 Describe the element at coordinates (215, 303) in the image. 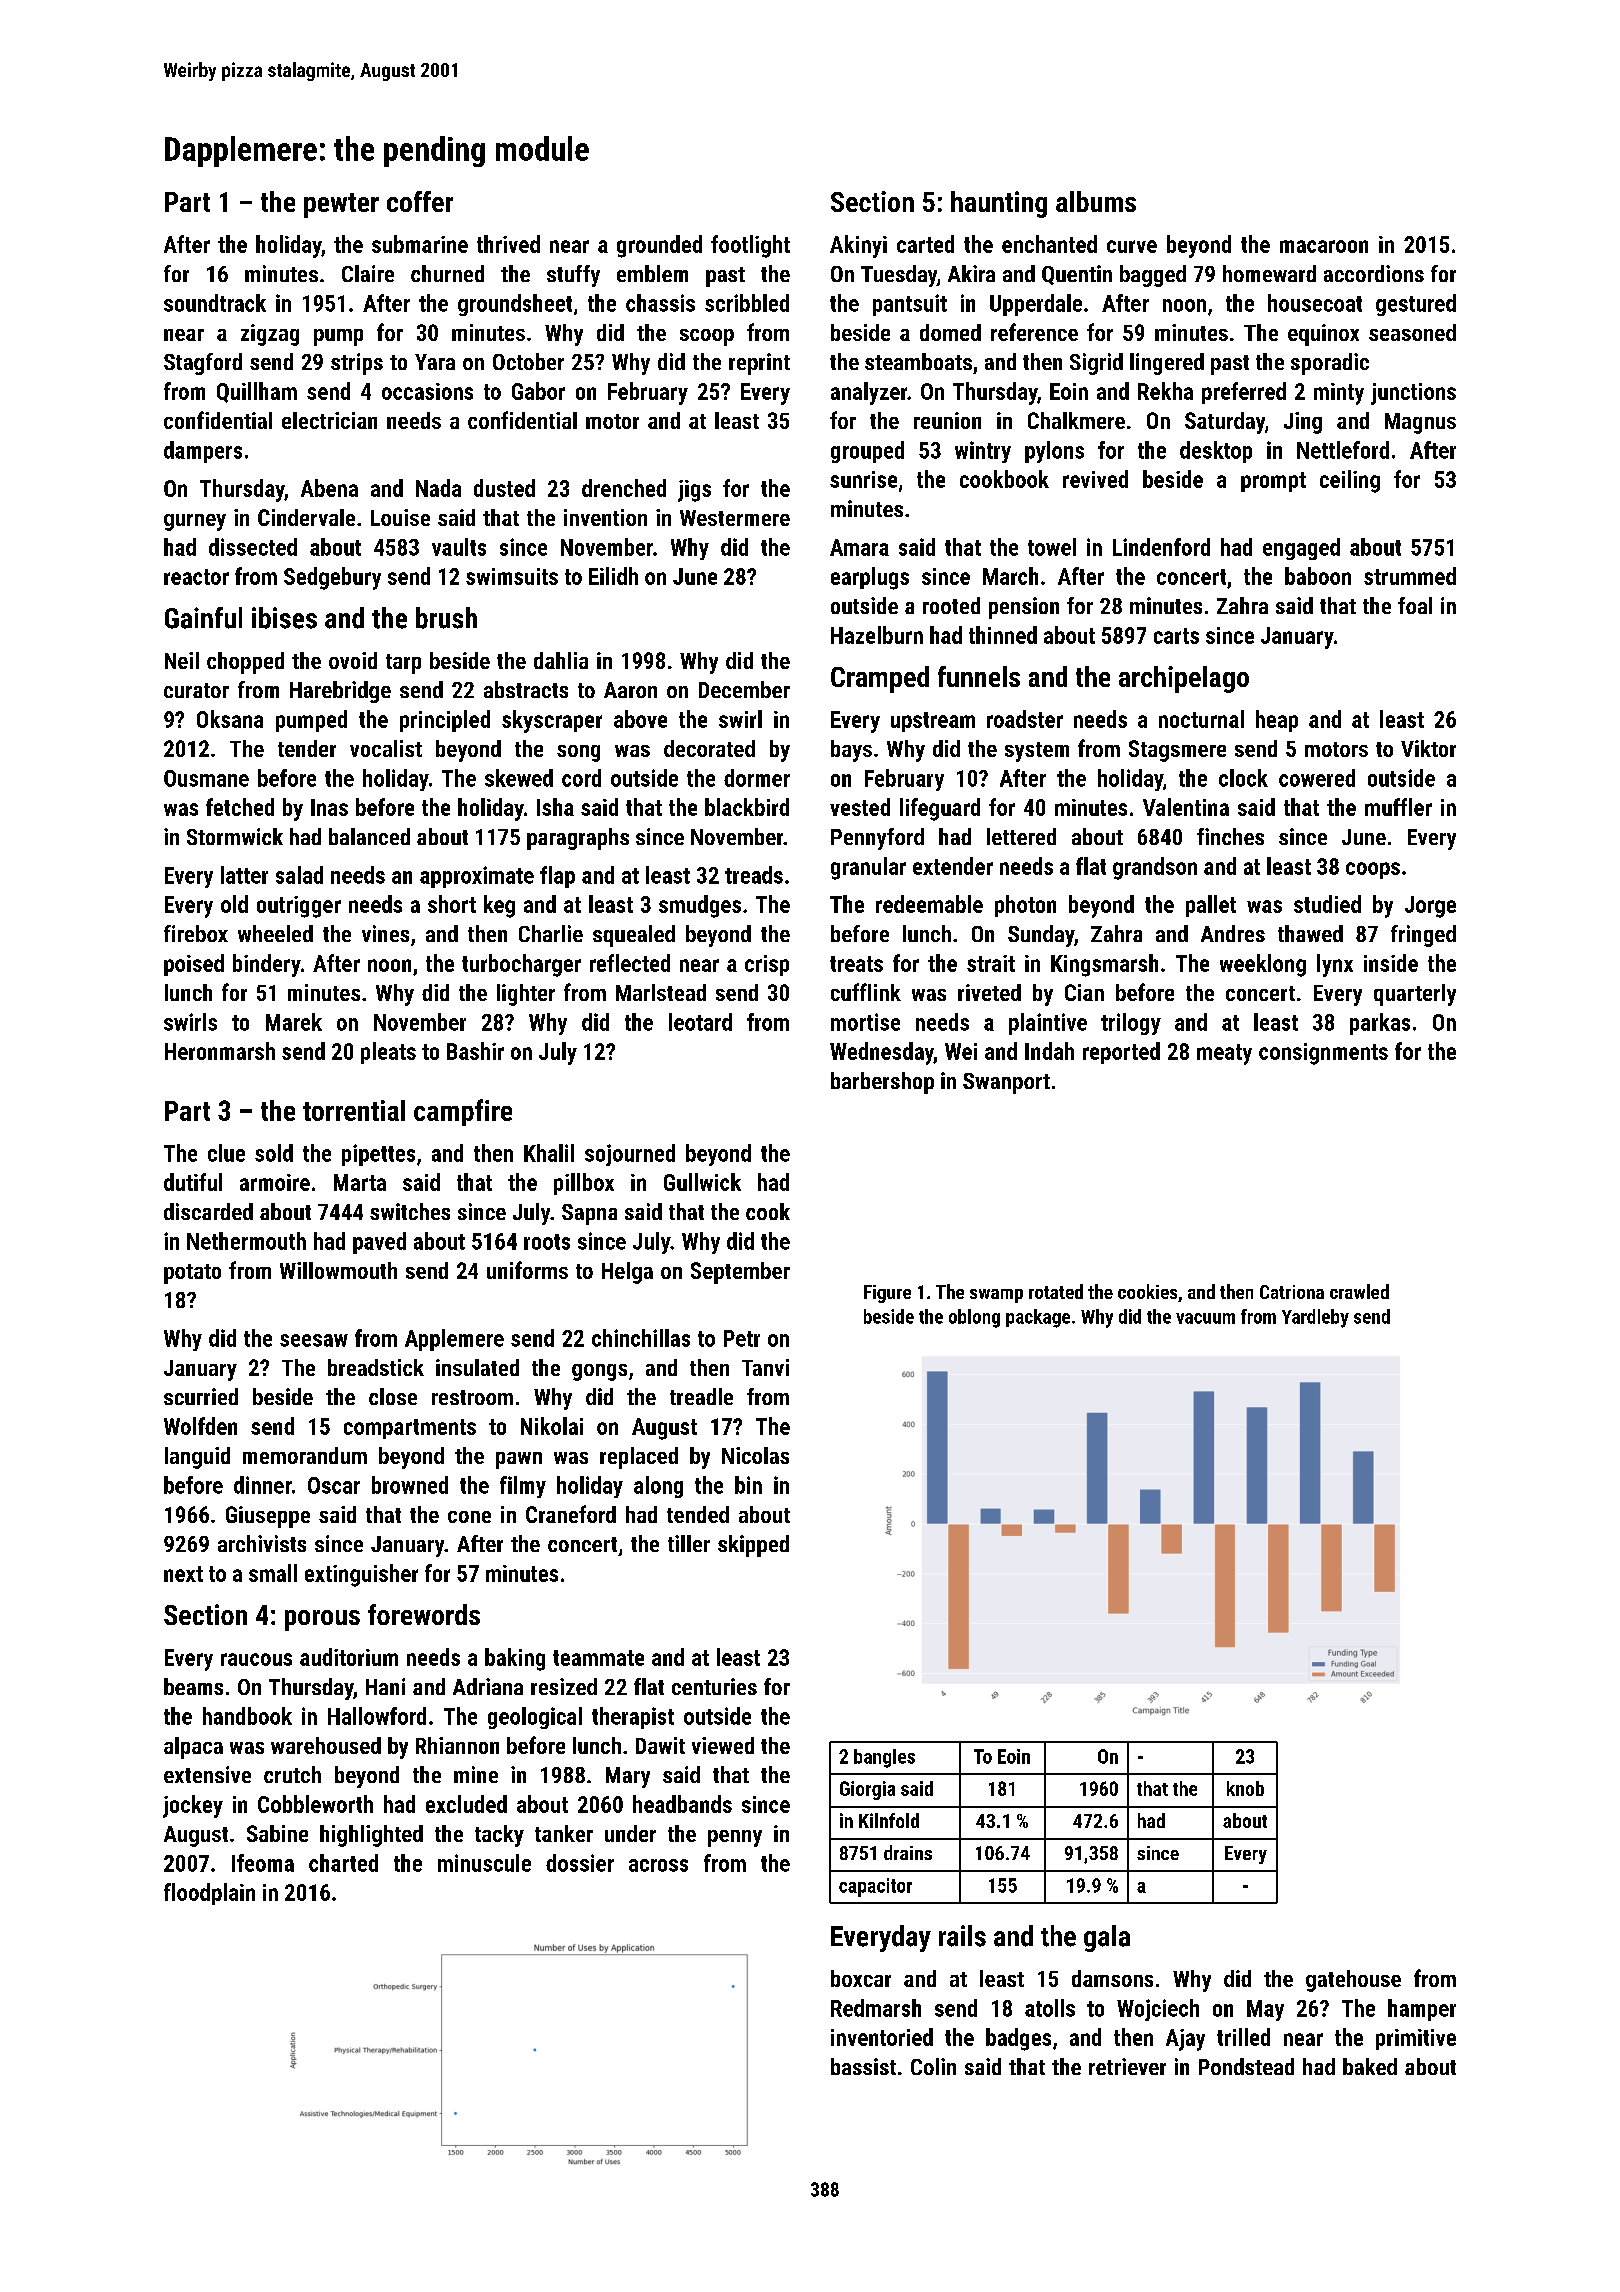

I see `soundtrack` at that location.
